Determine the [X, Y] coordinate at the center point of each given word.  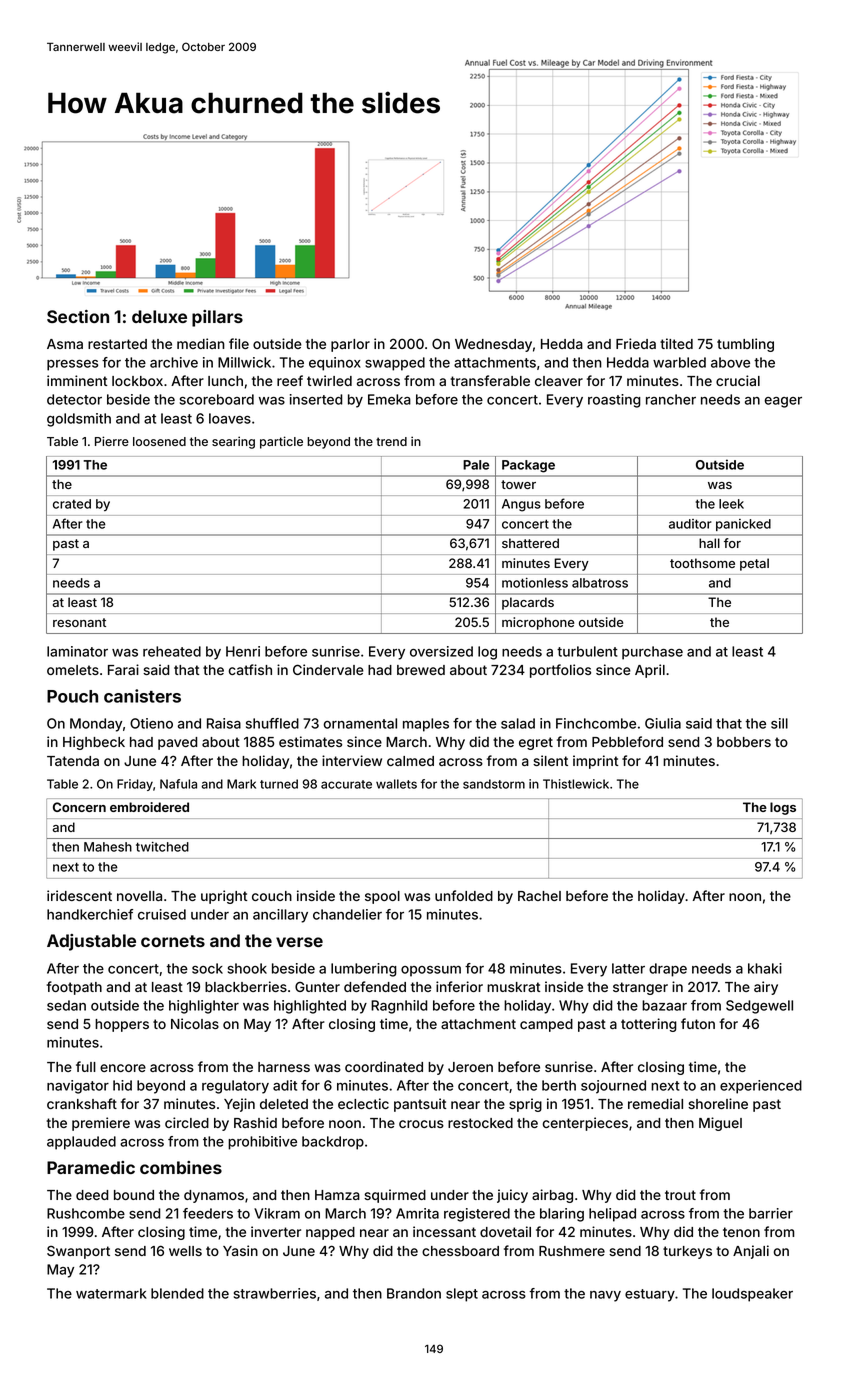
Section [78, 316]
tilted [676, 343]
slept [462, 1295]
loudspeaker [752, 1295]
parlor [350, 345]
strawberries [275, 1293]
